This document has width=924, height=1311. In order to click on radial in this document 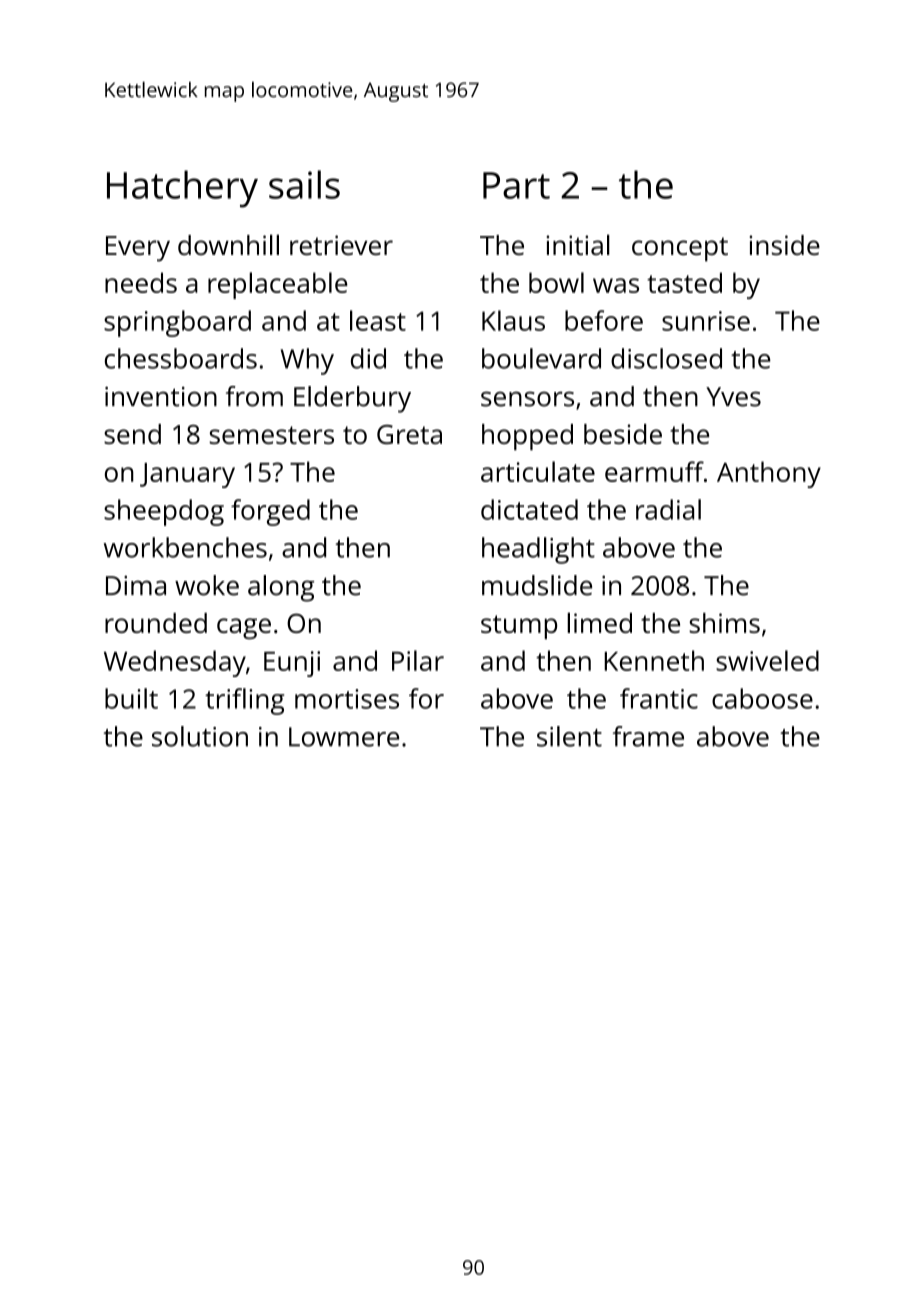, I will do `click(668, 509)`.
